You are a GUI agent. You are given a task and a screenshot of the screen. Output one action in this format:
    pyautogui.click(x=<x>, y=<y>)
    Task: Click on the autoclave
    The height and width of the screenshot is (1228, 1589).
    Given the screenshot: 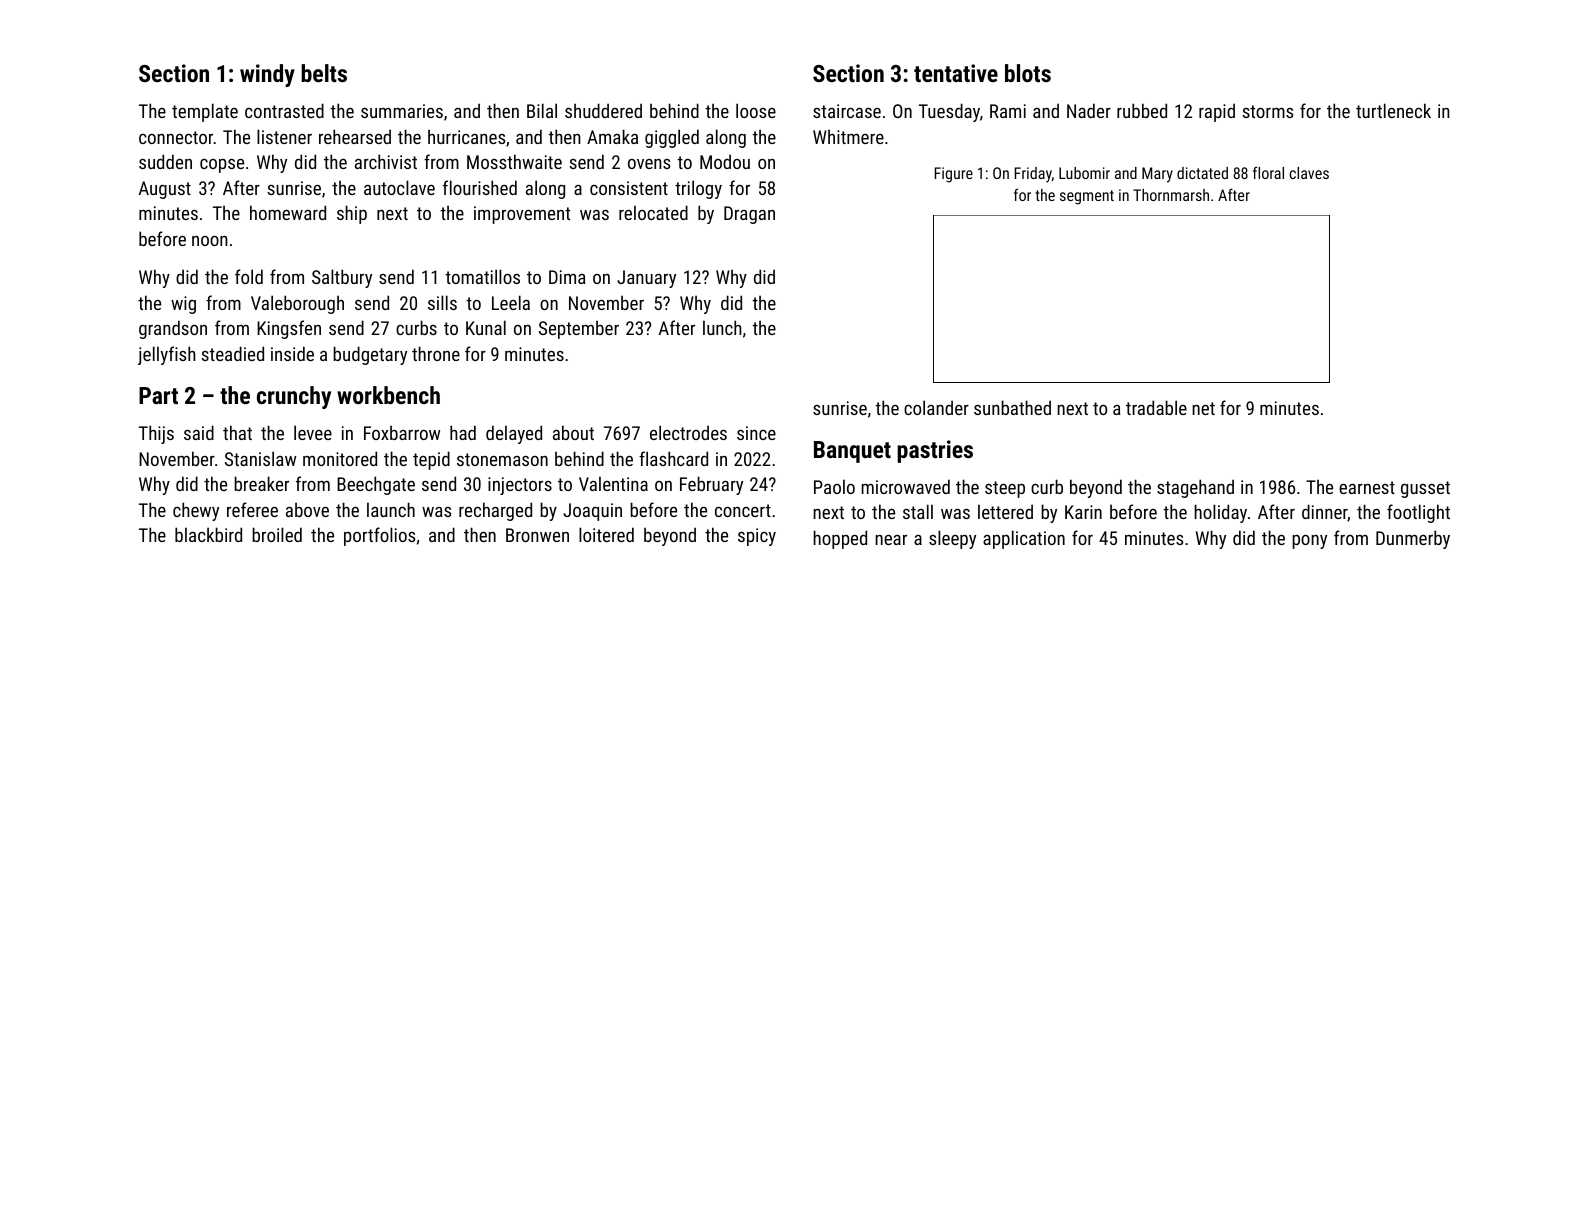 What is the action you would take?
    pyautogui.click(x=399, y=187)
